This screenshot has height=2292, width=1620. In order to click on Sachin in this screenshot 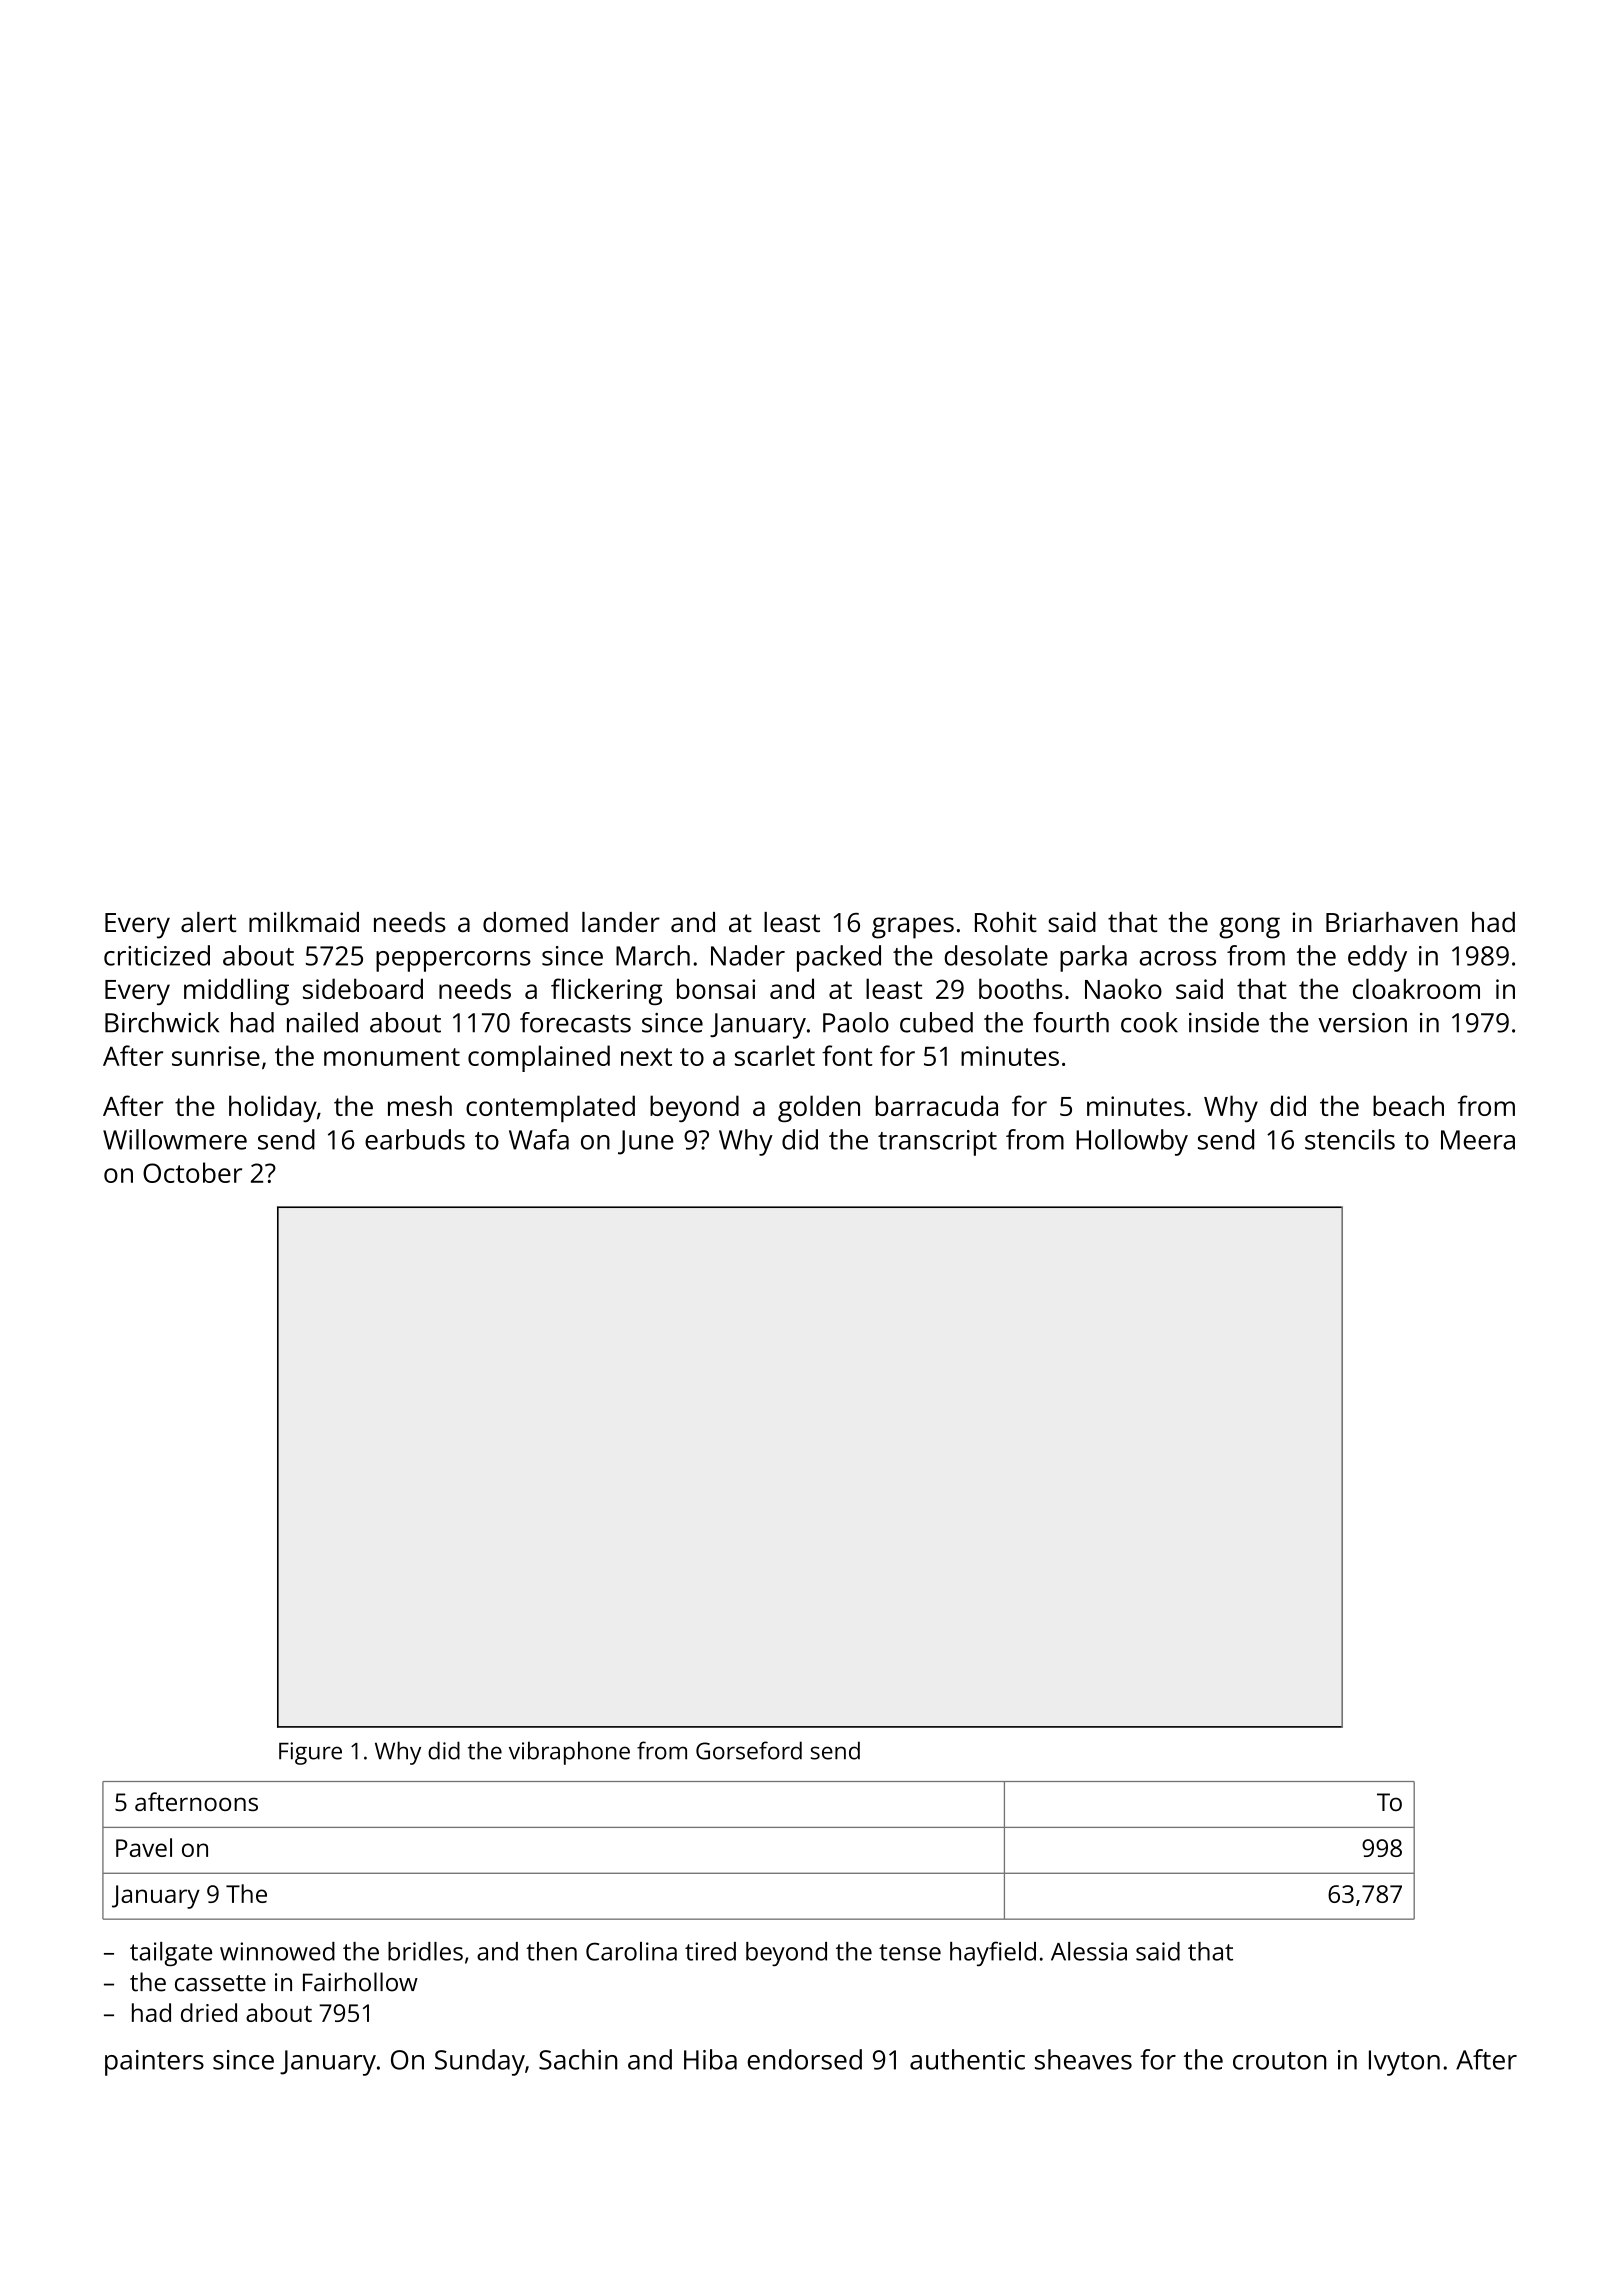, I will do `click(578, 2059)`.
